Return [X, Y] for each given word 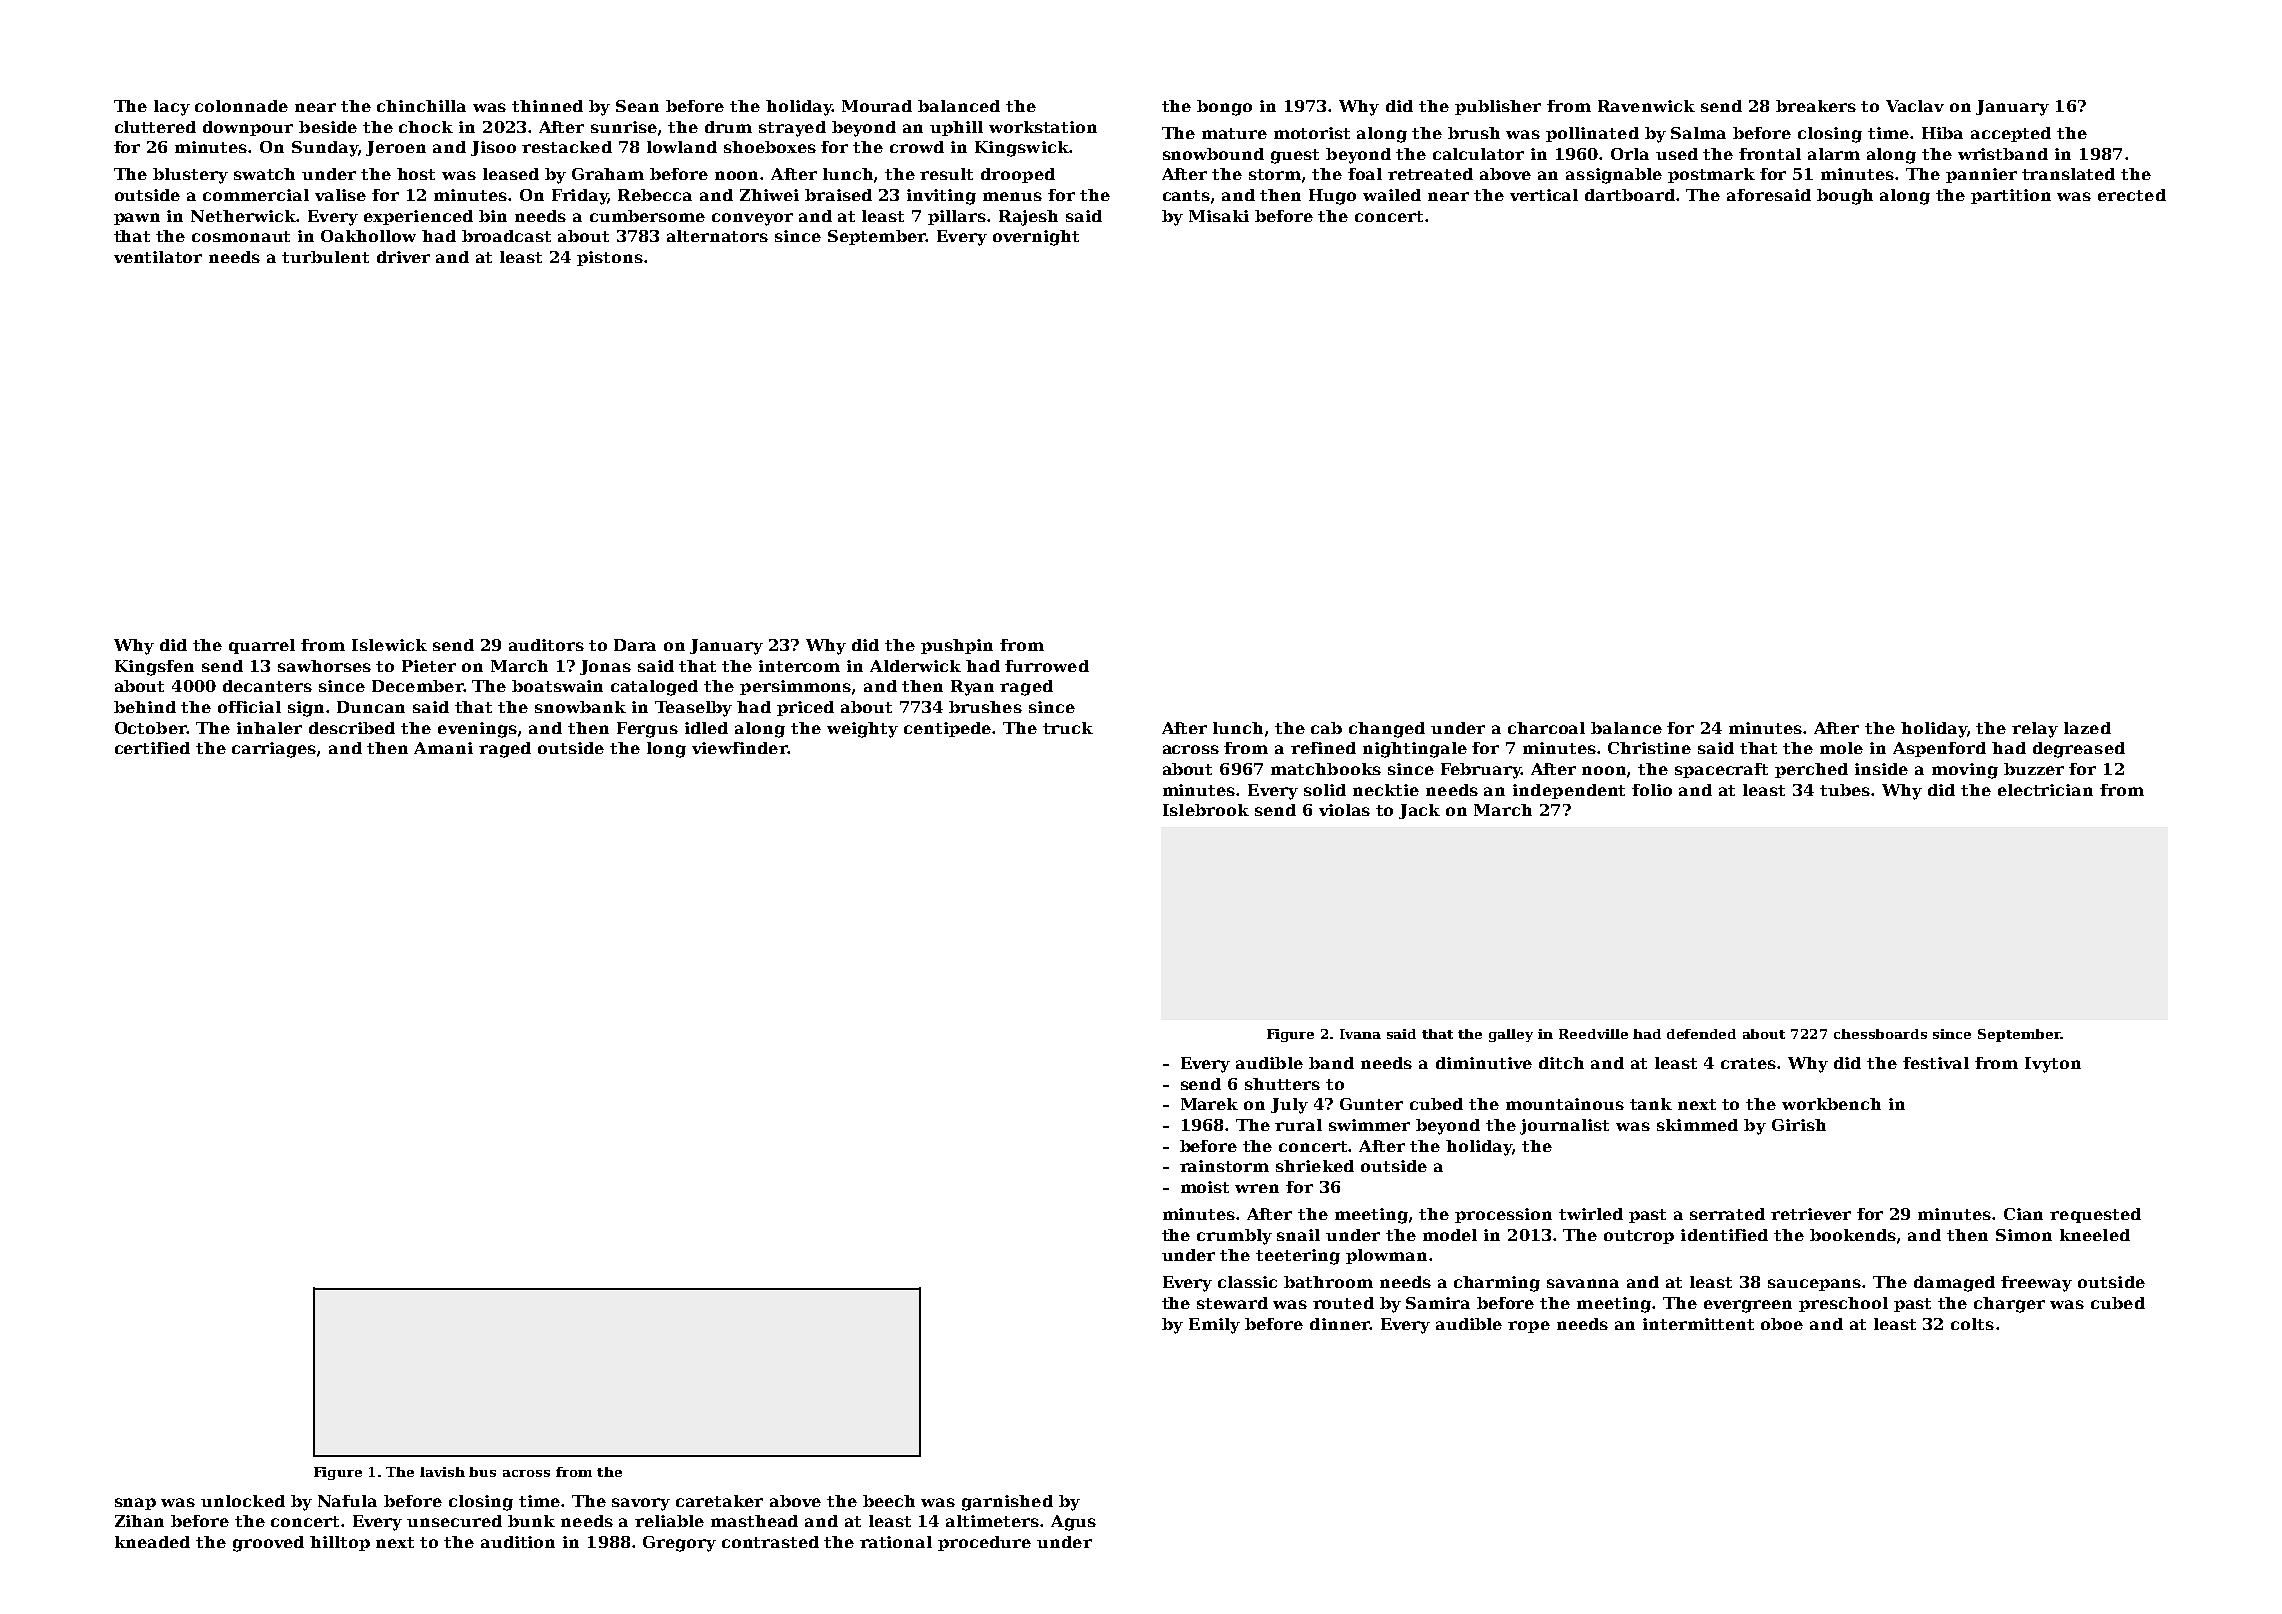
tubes [1845, 790]
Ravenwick [1646, 106]
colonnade [241, 106]
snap [135, 1504]
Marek [1209, 1104]
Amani [443, 748]
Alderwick [915, 666]
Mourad [877, 106]
